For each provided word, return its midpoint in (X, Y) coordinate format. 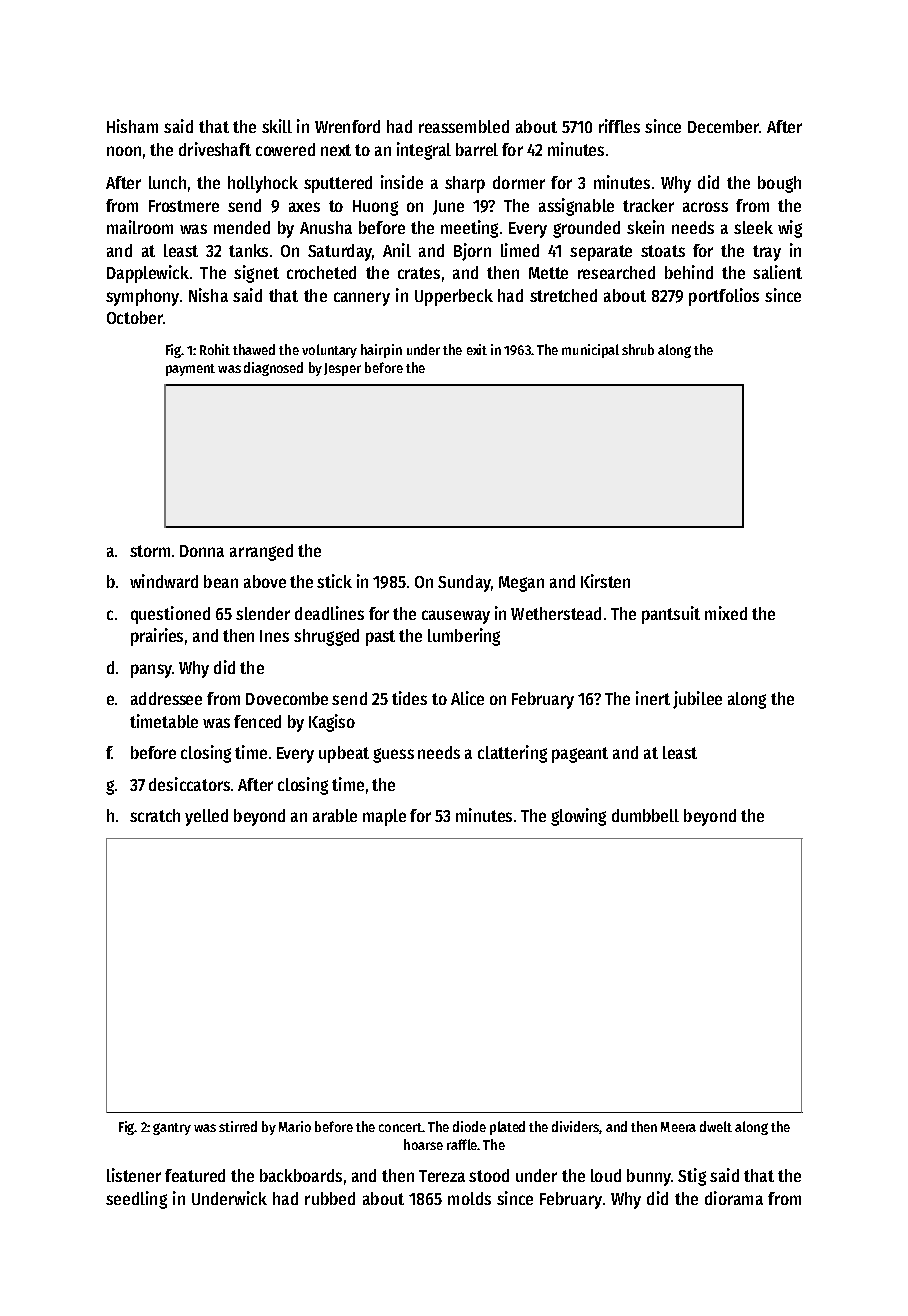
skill (277, 126)
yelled (206, 817)
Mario (295, 1126)
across (705, 207)
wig (790, 229)
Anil (397, 250)
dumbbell (645, 815)
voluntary (329, 351)
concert (400, 1127)
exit (477, 349)
